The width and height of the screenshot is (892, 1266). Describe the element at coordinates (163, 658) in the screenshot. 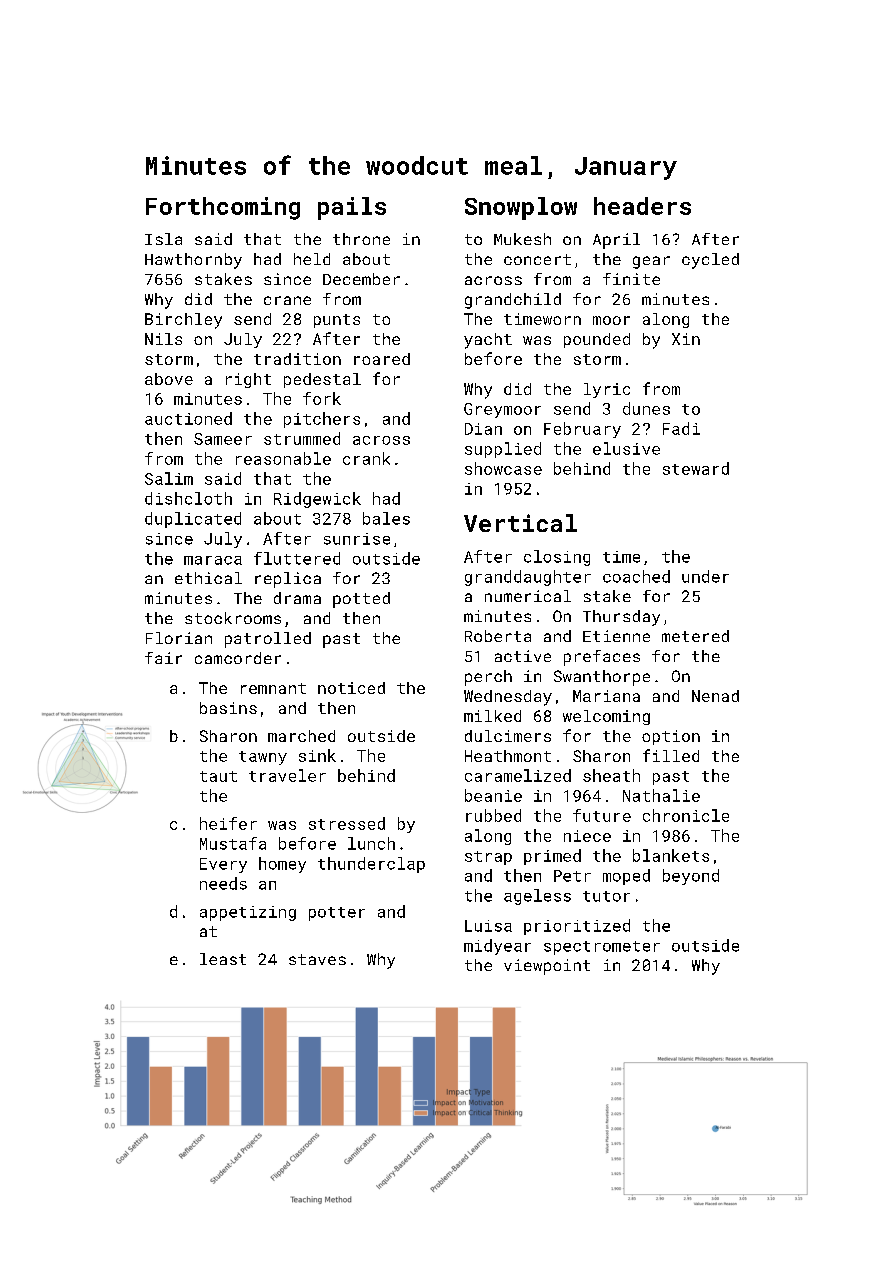

I see `fair` at that location.
